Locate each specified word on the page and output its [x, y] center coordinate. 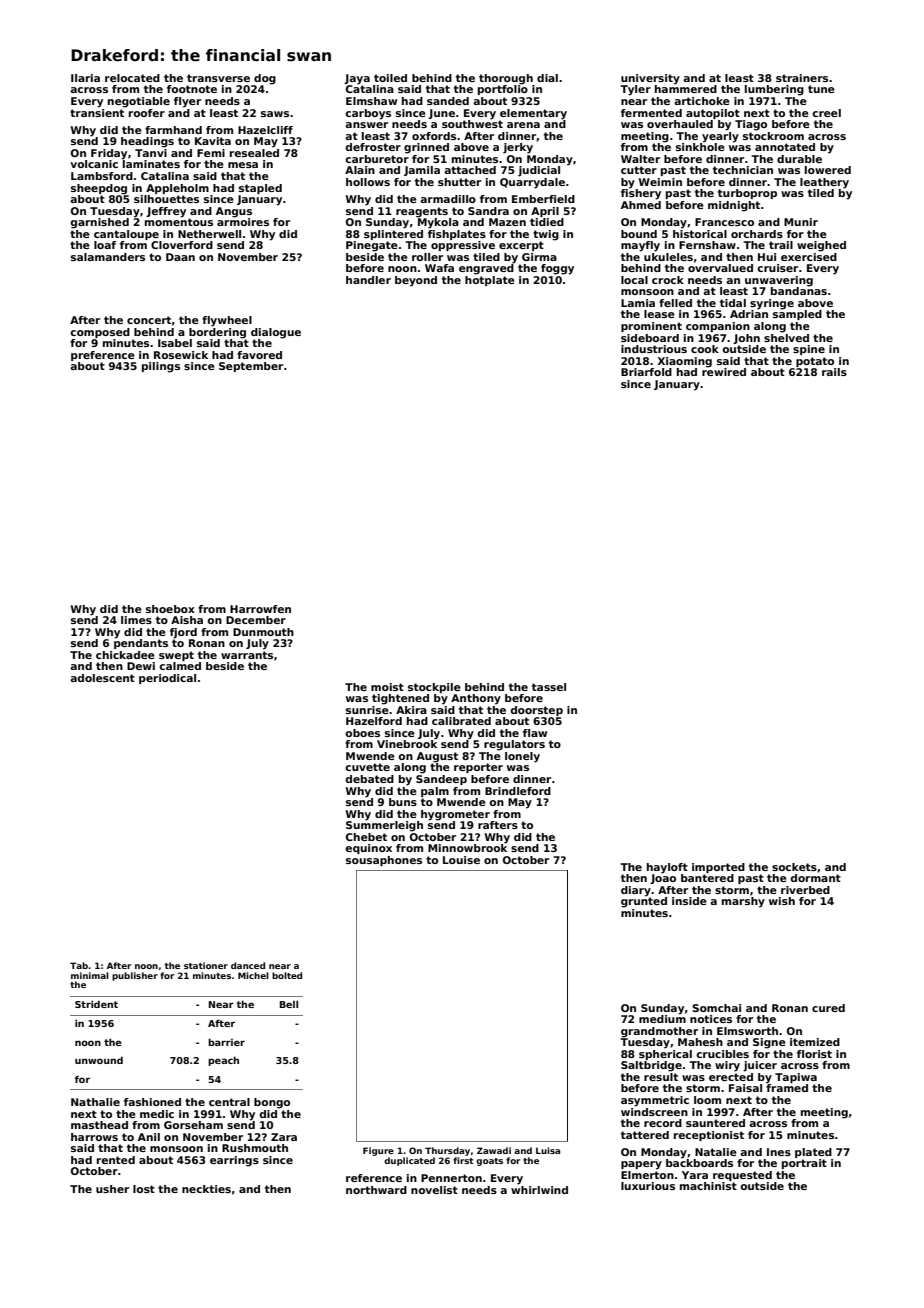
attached [470, 170]
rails [834, 372]
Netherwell [209, 234]
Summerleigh [384, 826]
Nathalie [95, 1102]
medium [662, 1019]
